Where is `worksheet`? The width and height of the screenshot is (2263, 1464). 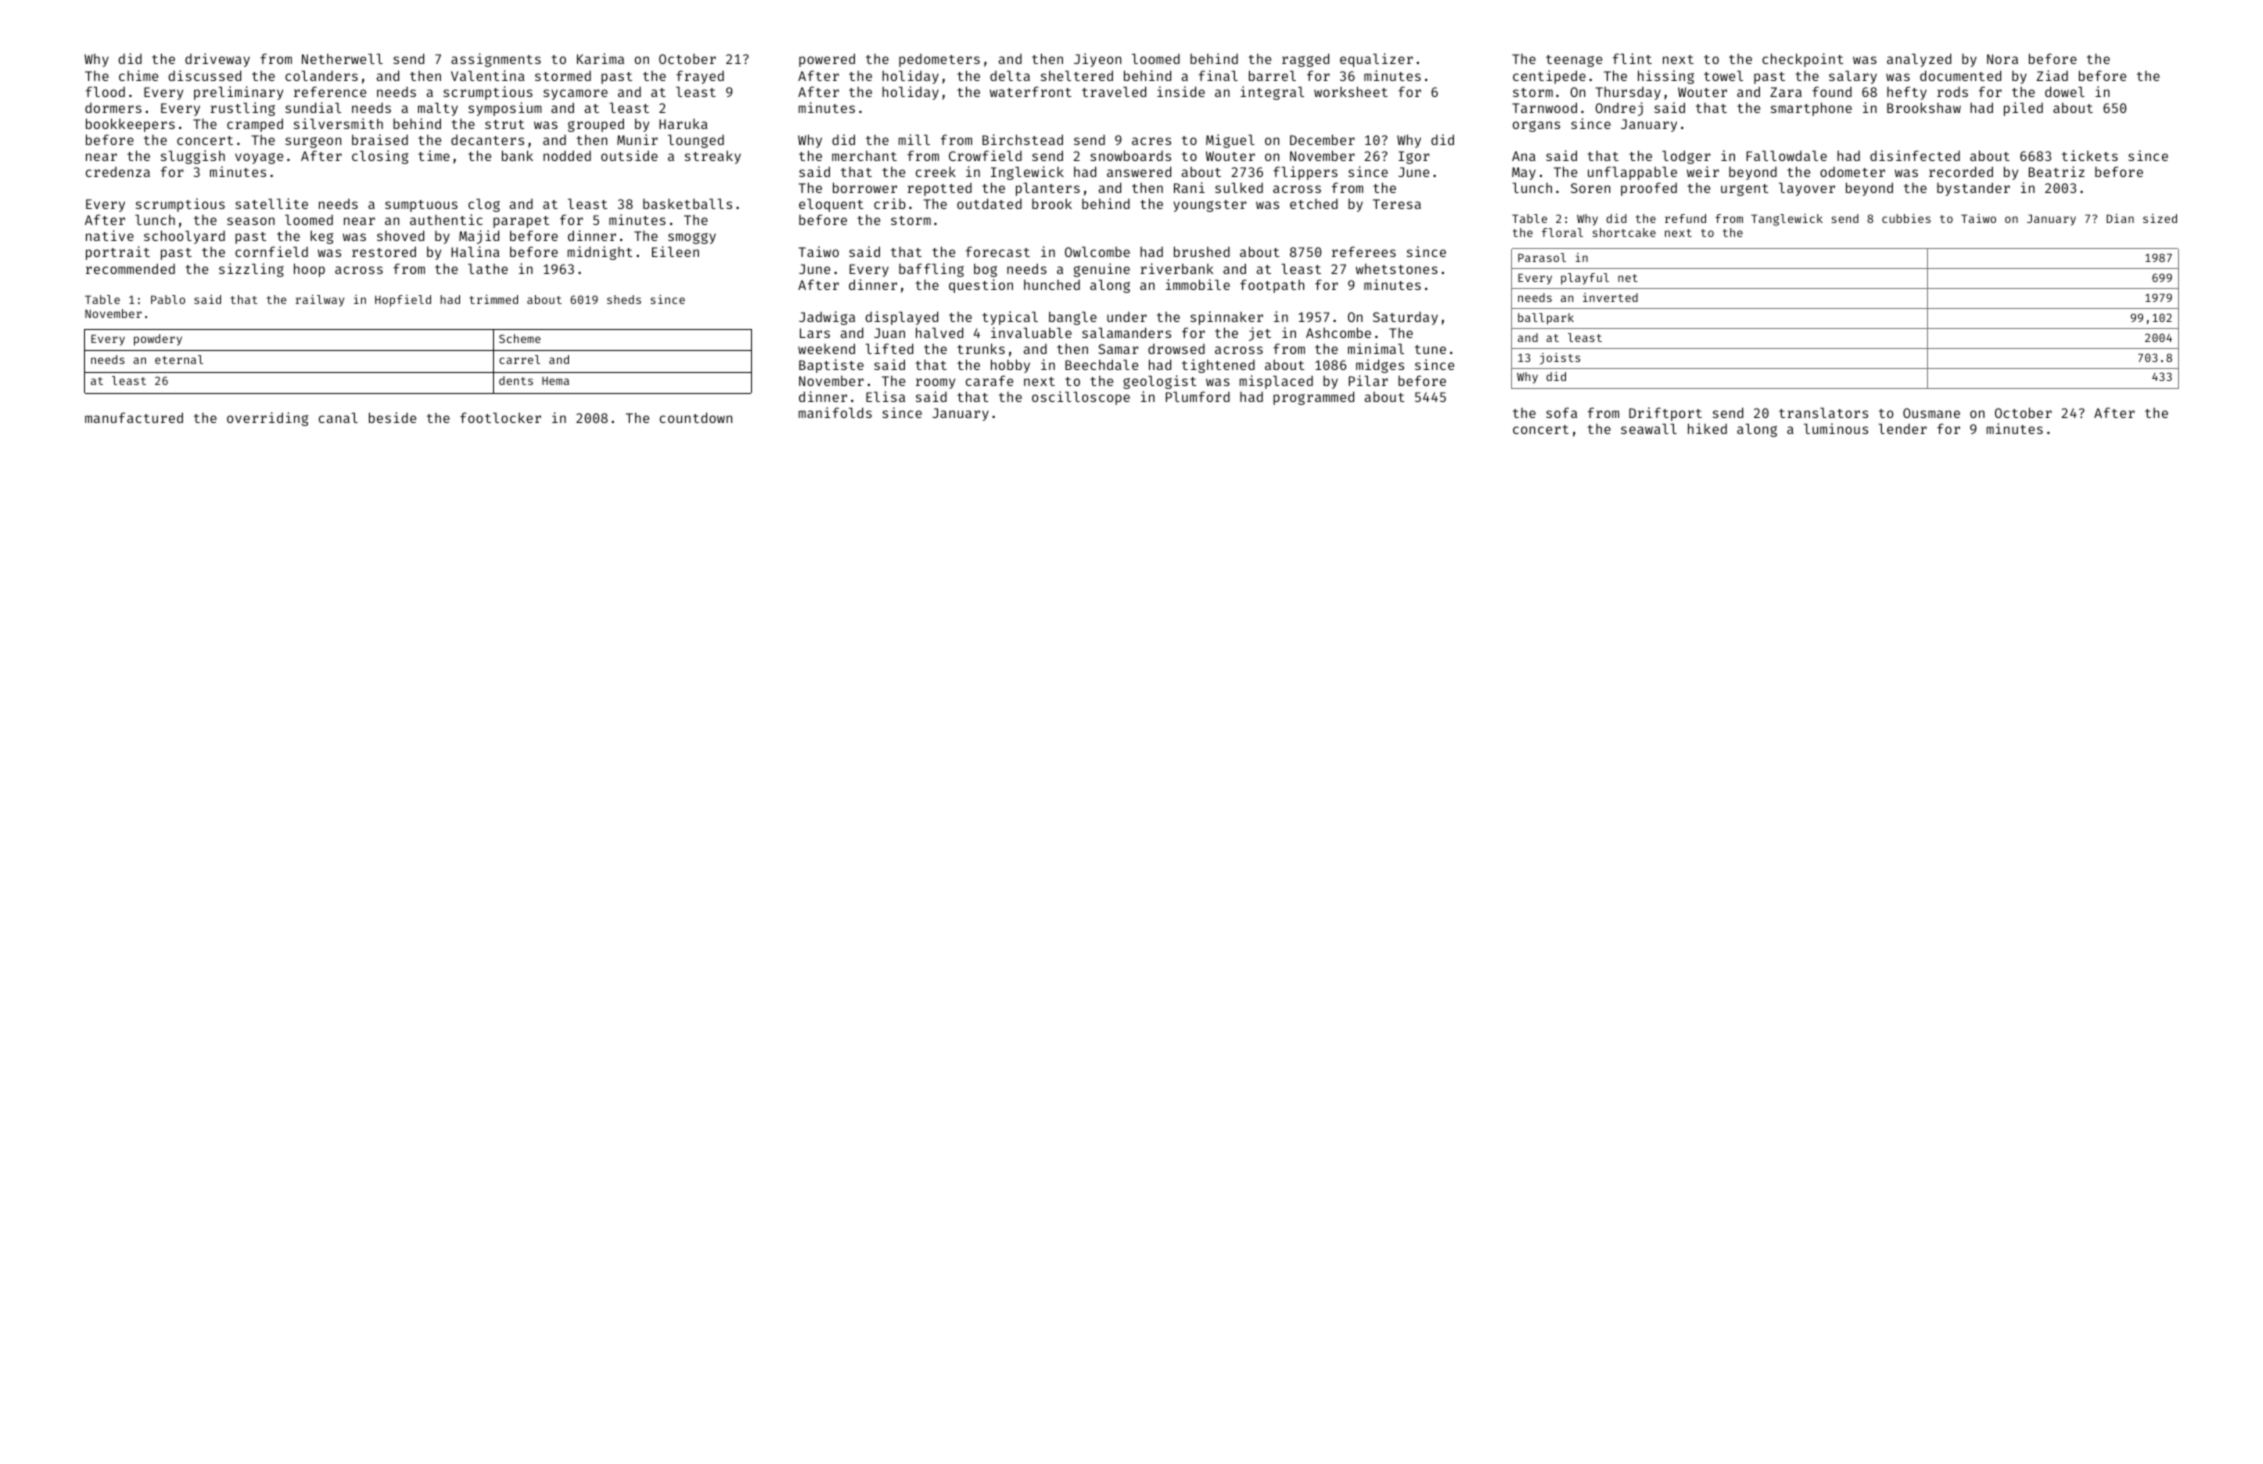
worksheet is located at coordinates (1351, 91).
